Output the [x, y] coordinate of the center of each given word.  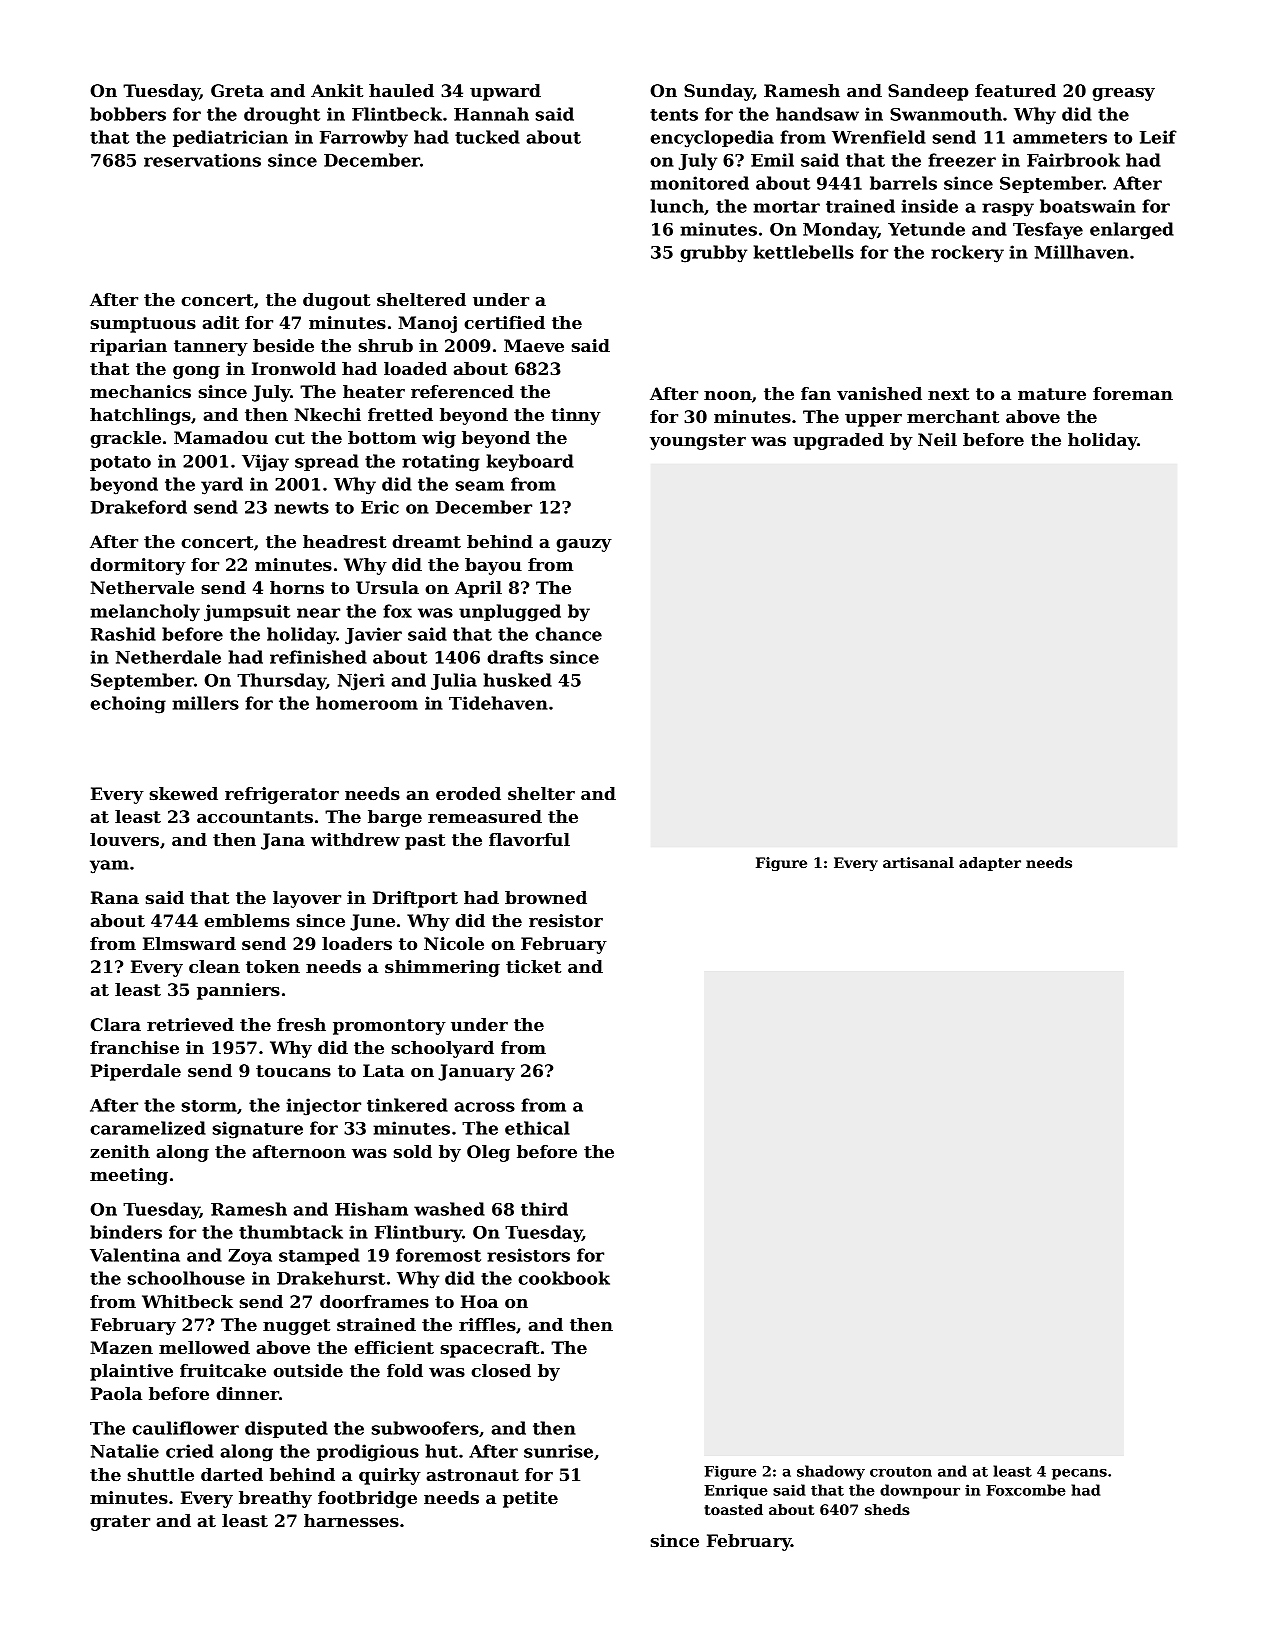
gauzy [584, 545]
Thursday [281, 682]
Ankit [337, 90]
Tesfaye [1048, 231]
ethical [537, 1128]
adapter [990, 864]
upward [505, 92]
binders [126, 1232]
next [948, 394]
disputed [286, 1429]
